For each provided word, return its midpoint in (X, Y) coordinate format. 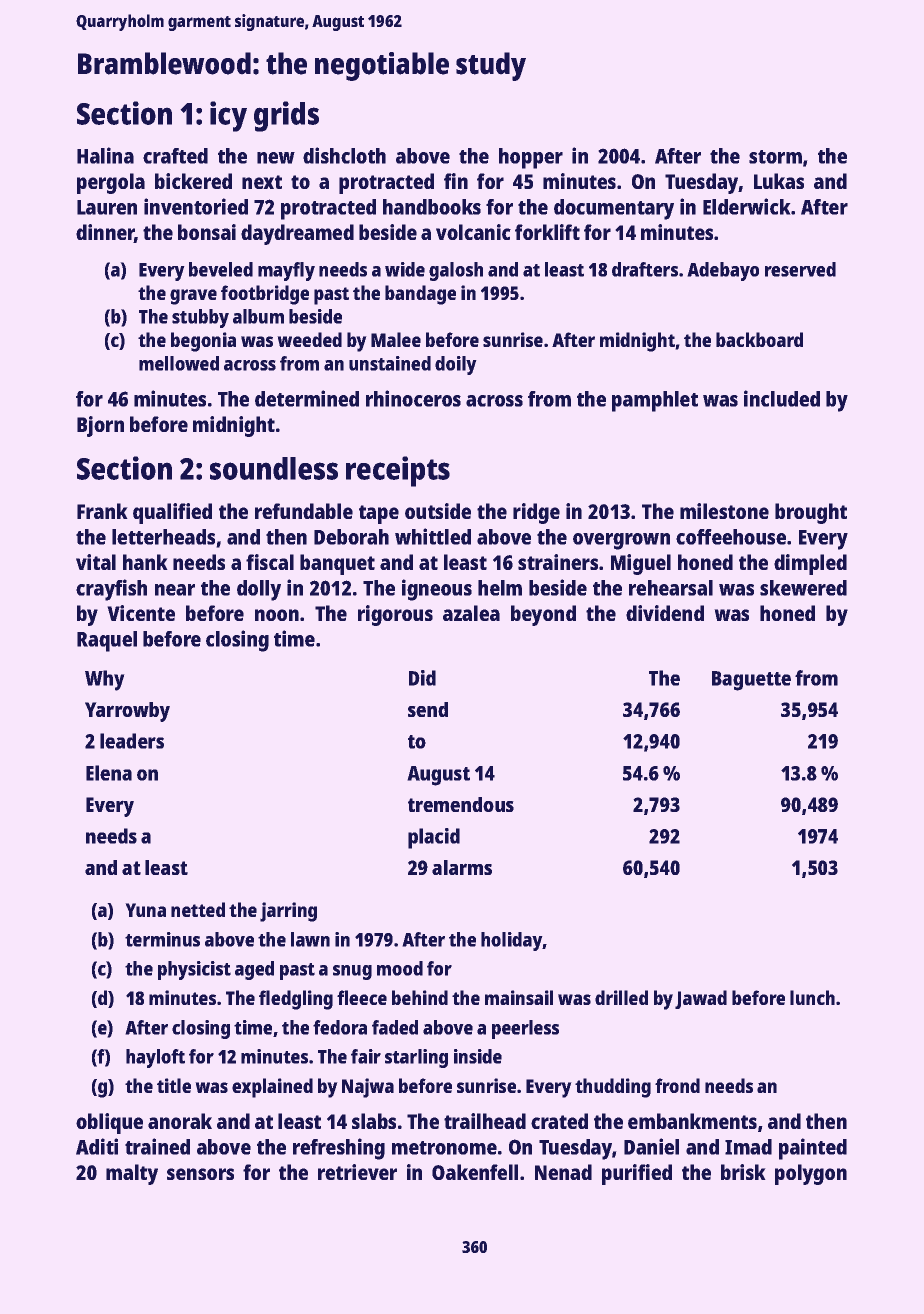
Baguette (751, 681)
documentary (614, 209)
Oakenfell (475, 1172)
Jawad (701, 999)
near (175, 590)
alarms (462, 867)
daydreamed (297, 234)
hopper (531, 158)
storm (775, 157)
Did (422, 678)
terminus (162, 939)
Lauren (107, 207)
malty (132, 1174)
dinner (105, 233)
